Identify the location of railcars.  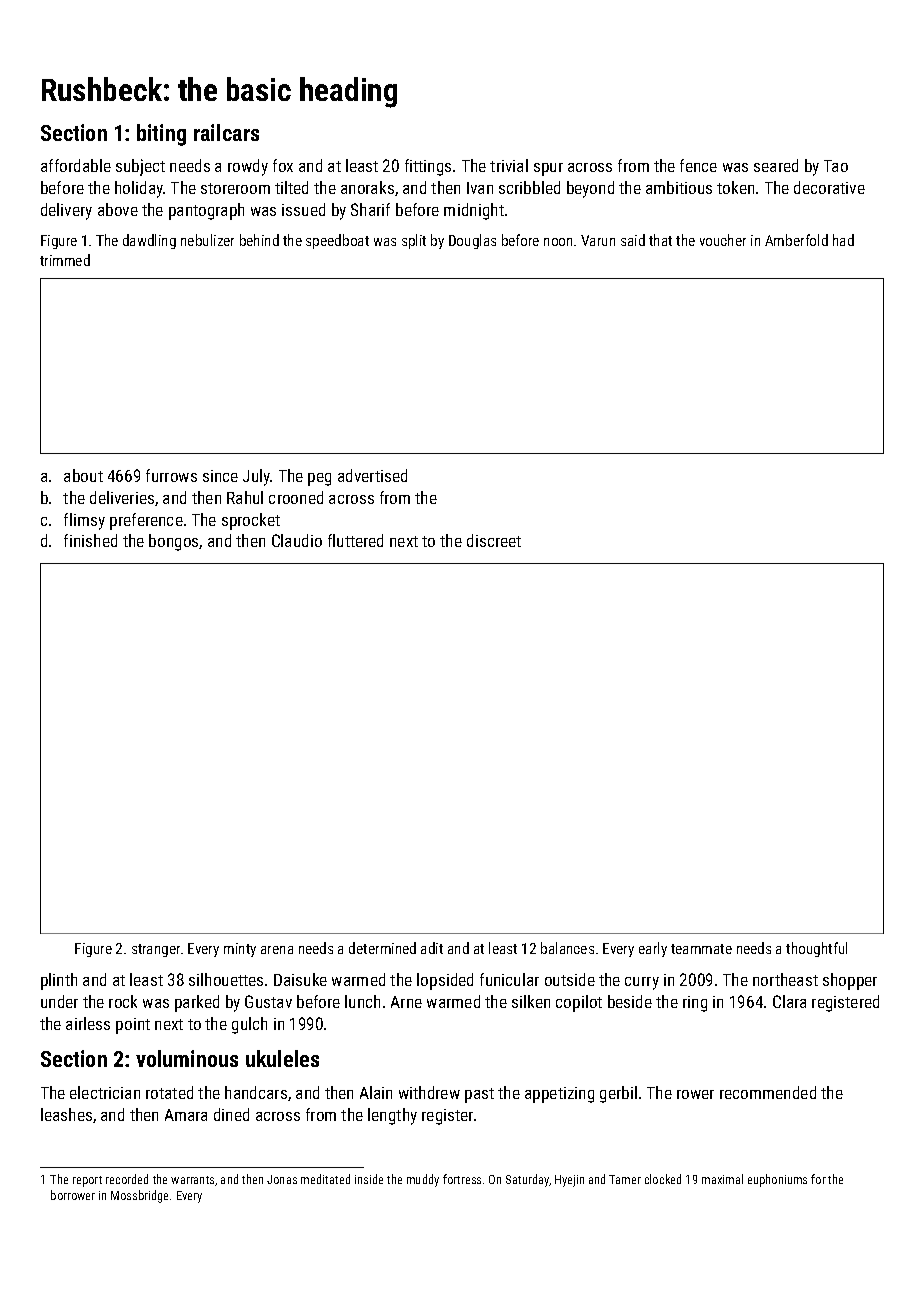
(226, 132).
